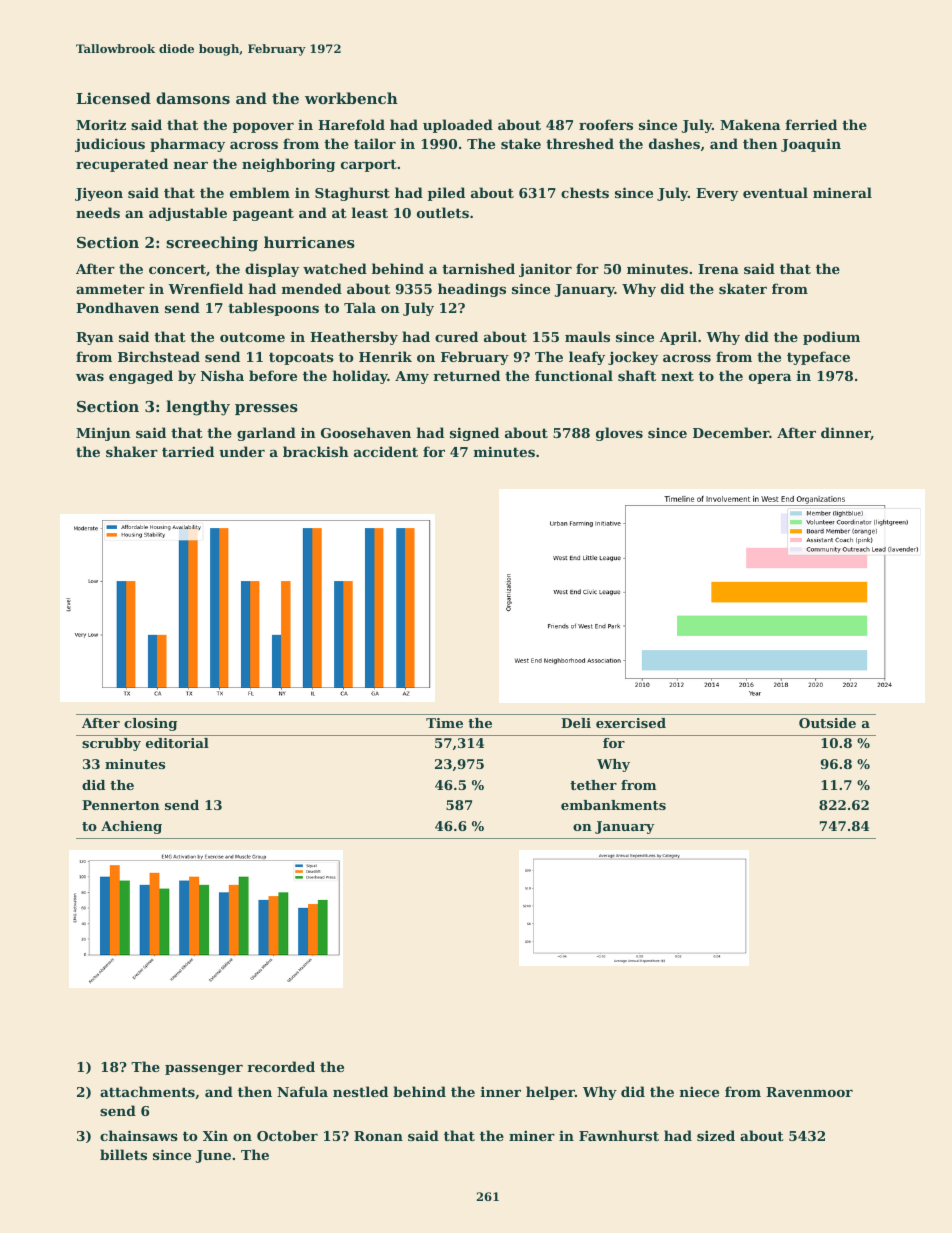 This screenshot has width=952, height=1233. Describe the element at coordinates (263, 214) in the screenshot. I see `pageant` at that location.
